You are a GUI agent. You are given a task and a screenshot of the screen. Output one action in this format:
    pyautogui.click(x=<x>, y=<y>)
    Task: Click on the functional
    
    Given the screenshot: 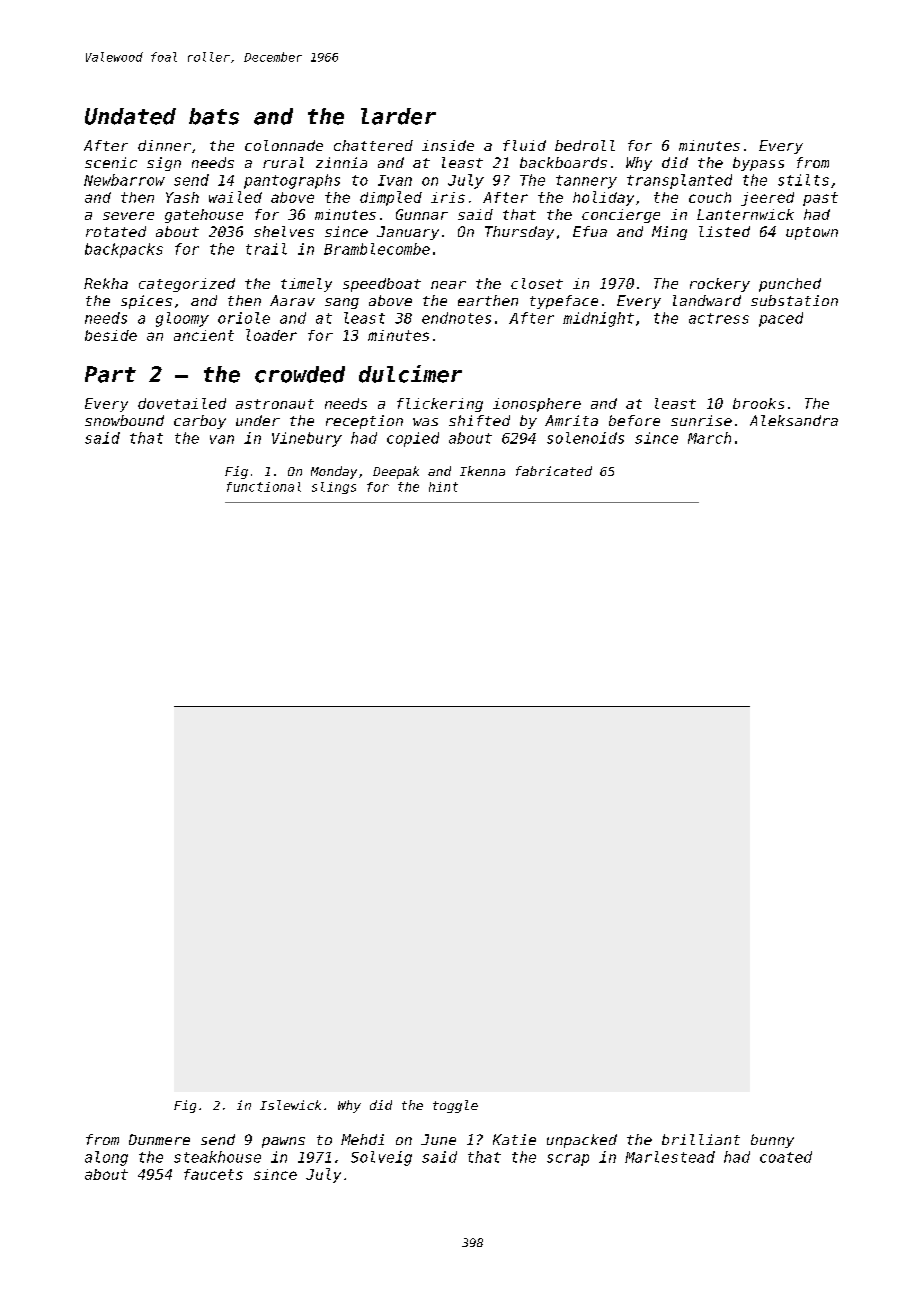 What is the action you would take?
    pyautogui.click(x=264, y=487)
